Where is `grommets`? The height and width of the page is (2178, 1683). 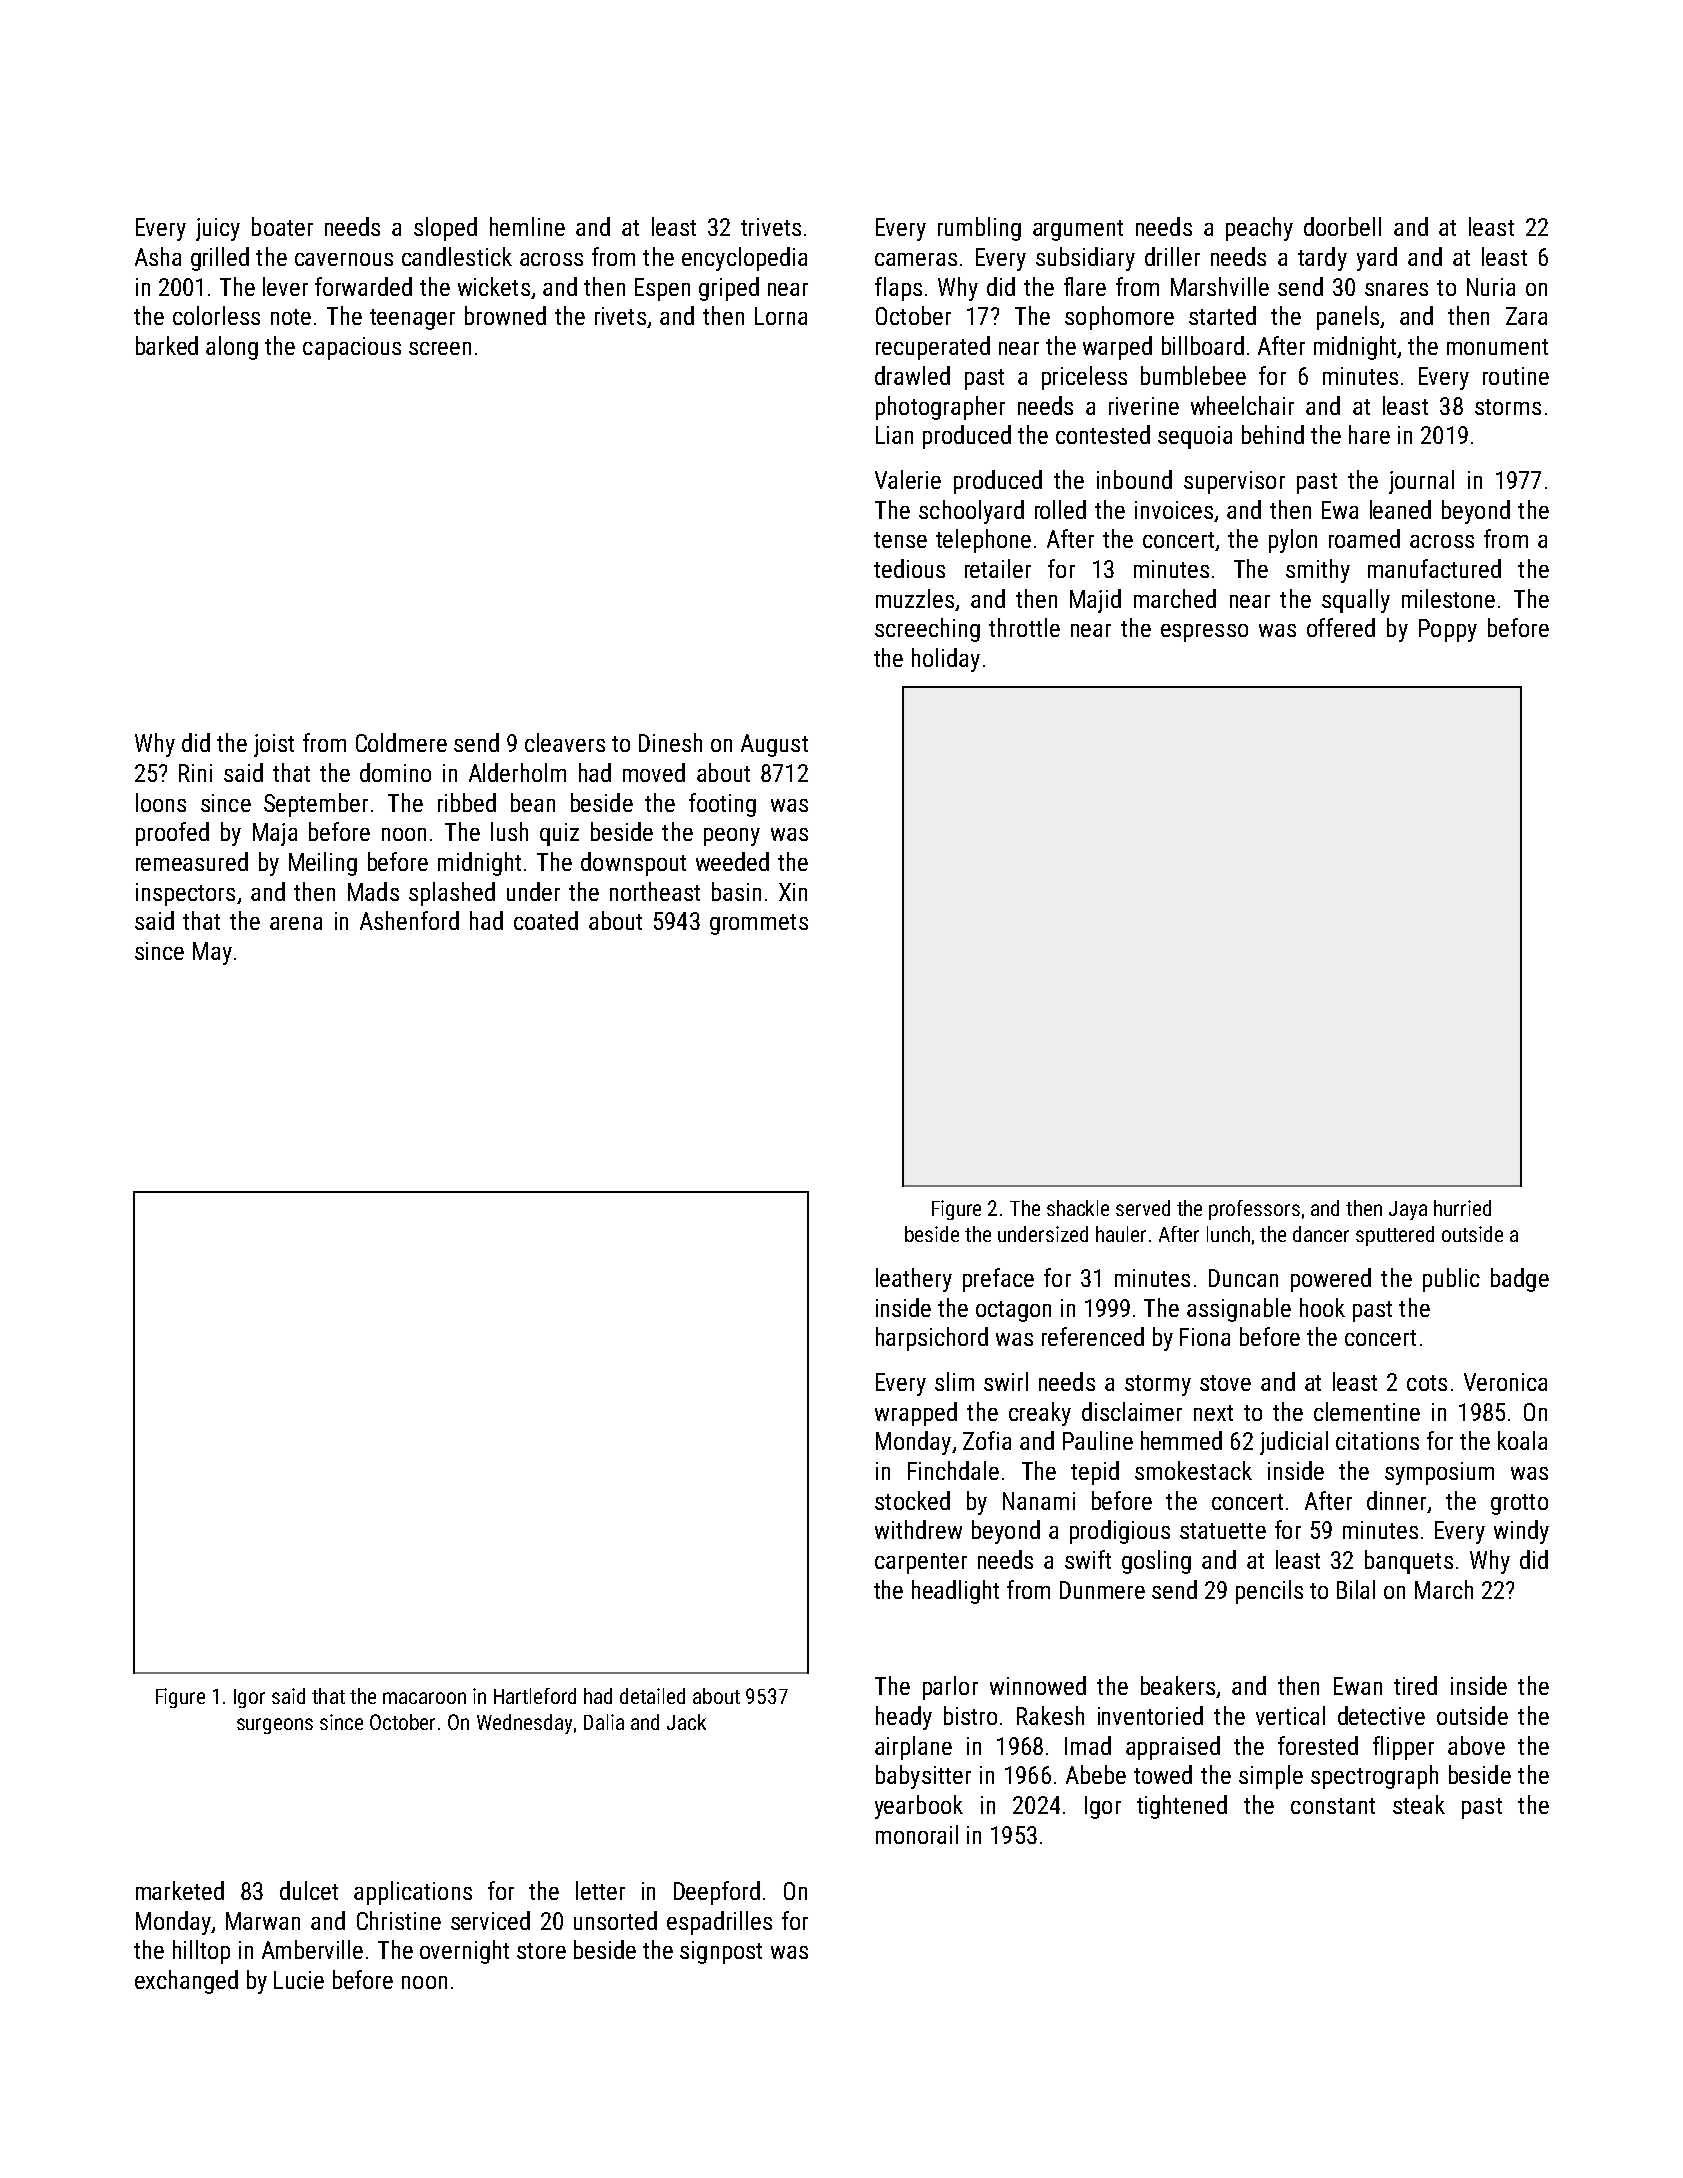
grommets is located at coordinates (759, 924).
